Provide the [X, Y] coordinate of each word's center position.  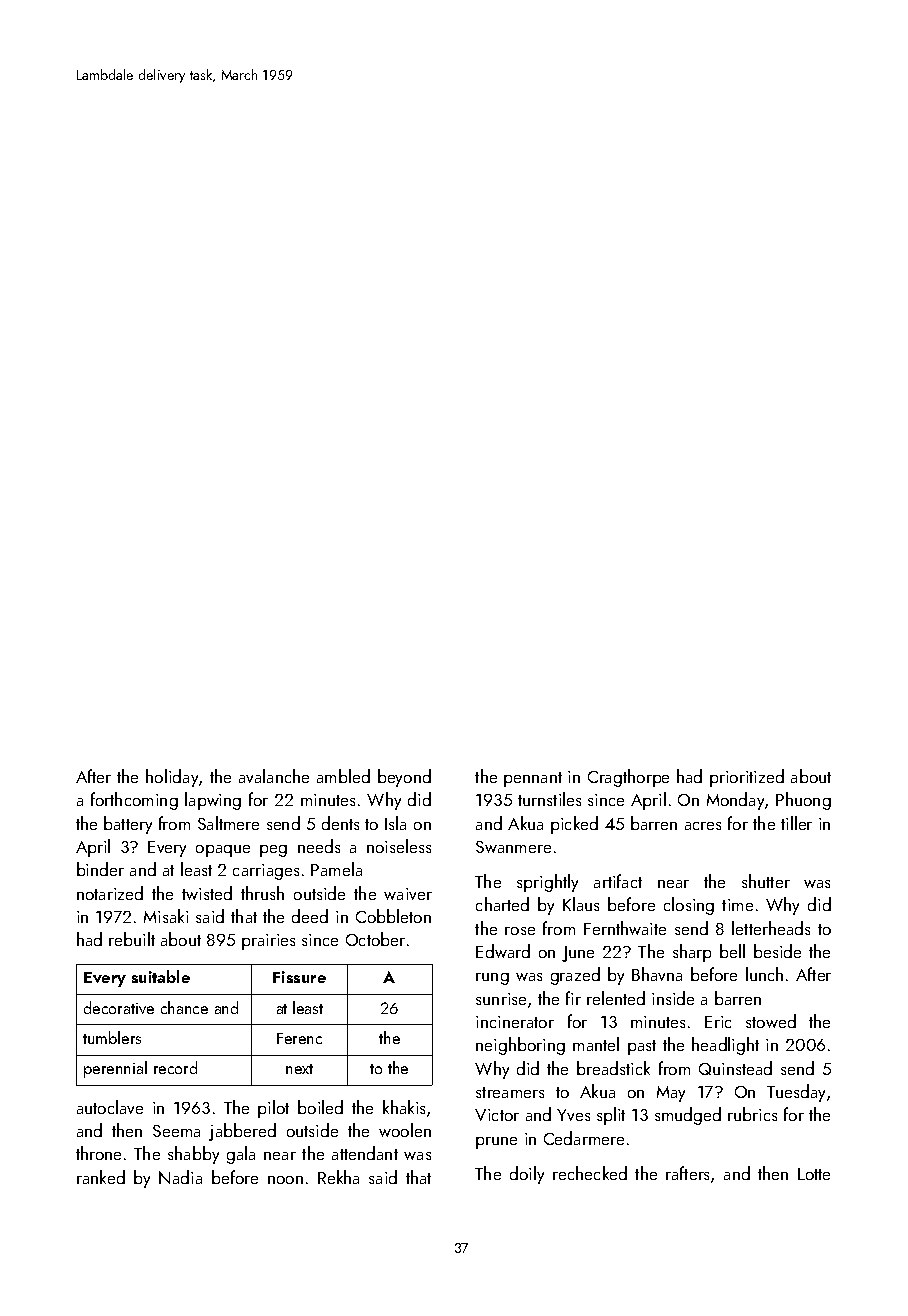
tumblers [112, 1037]
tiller [796, 823]
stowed [771, 1021]
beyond [404, 778]
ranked [101, 1177]
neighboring [520, 1046]
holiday [172, 778]
